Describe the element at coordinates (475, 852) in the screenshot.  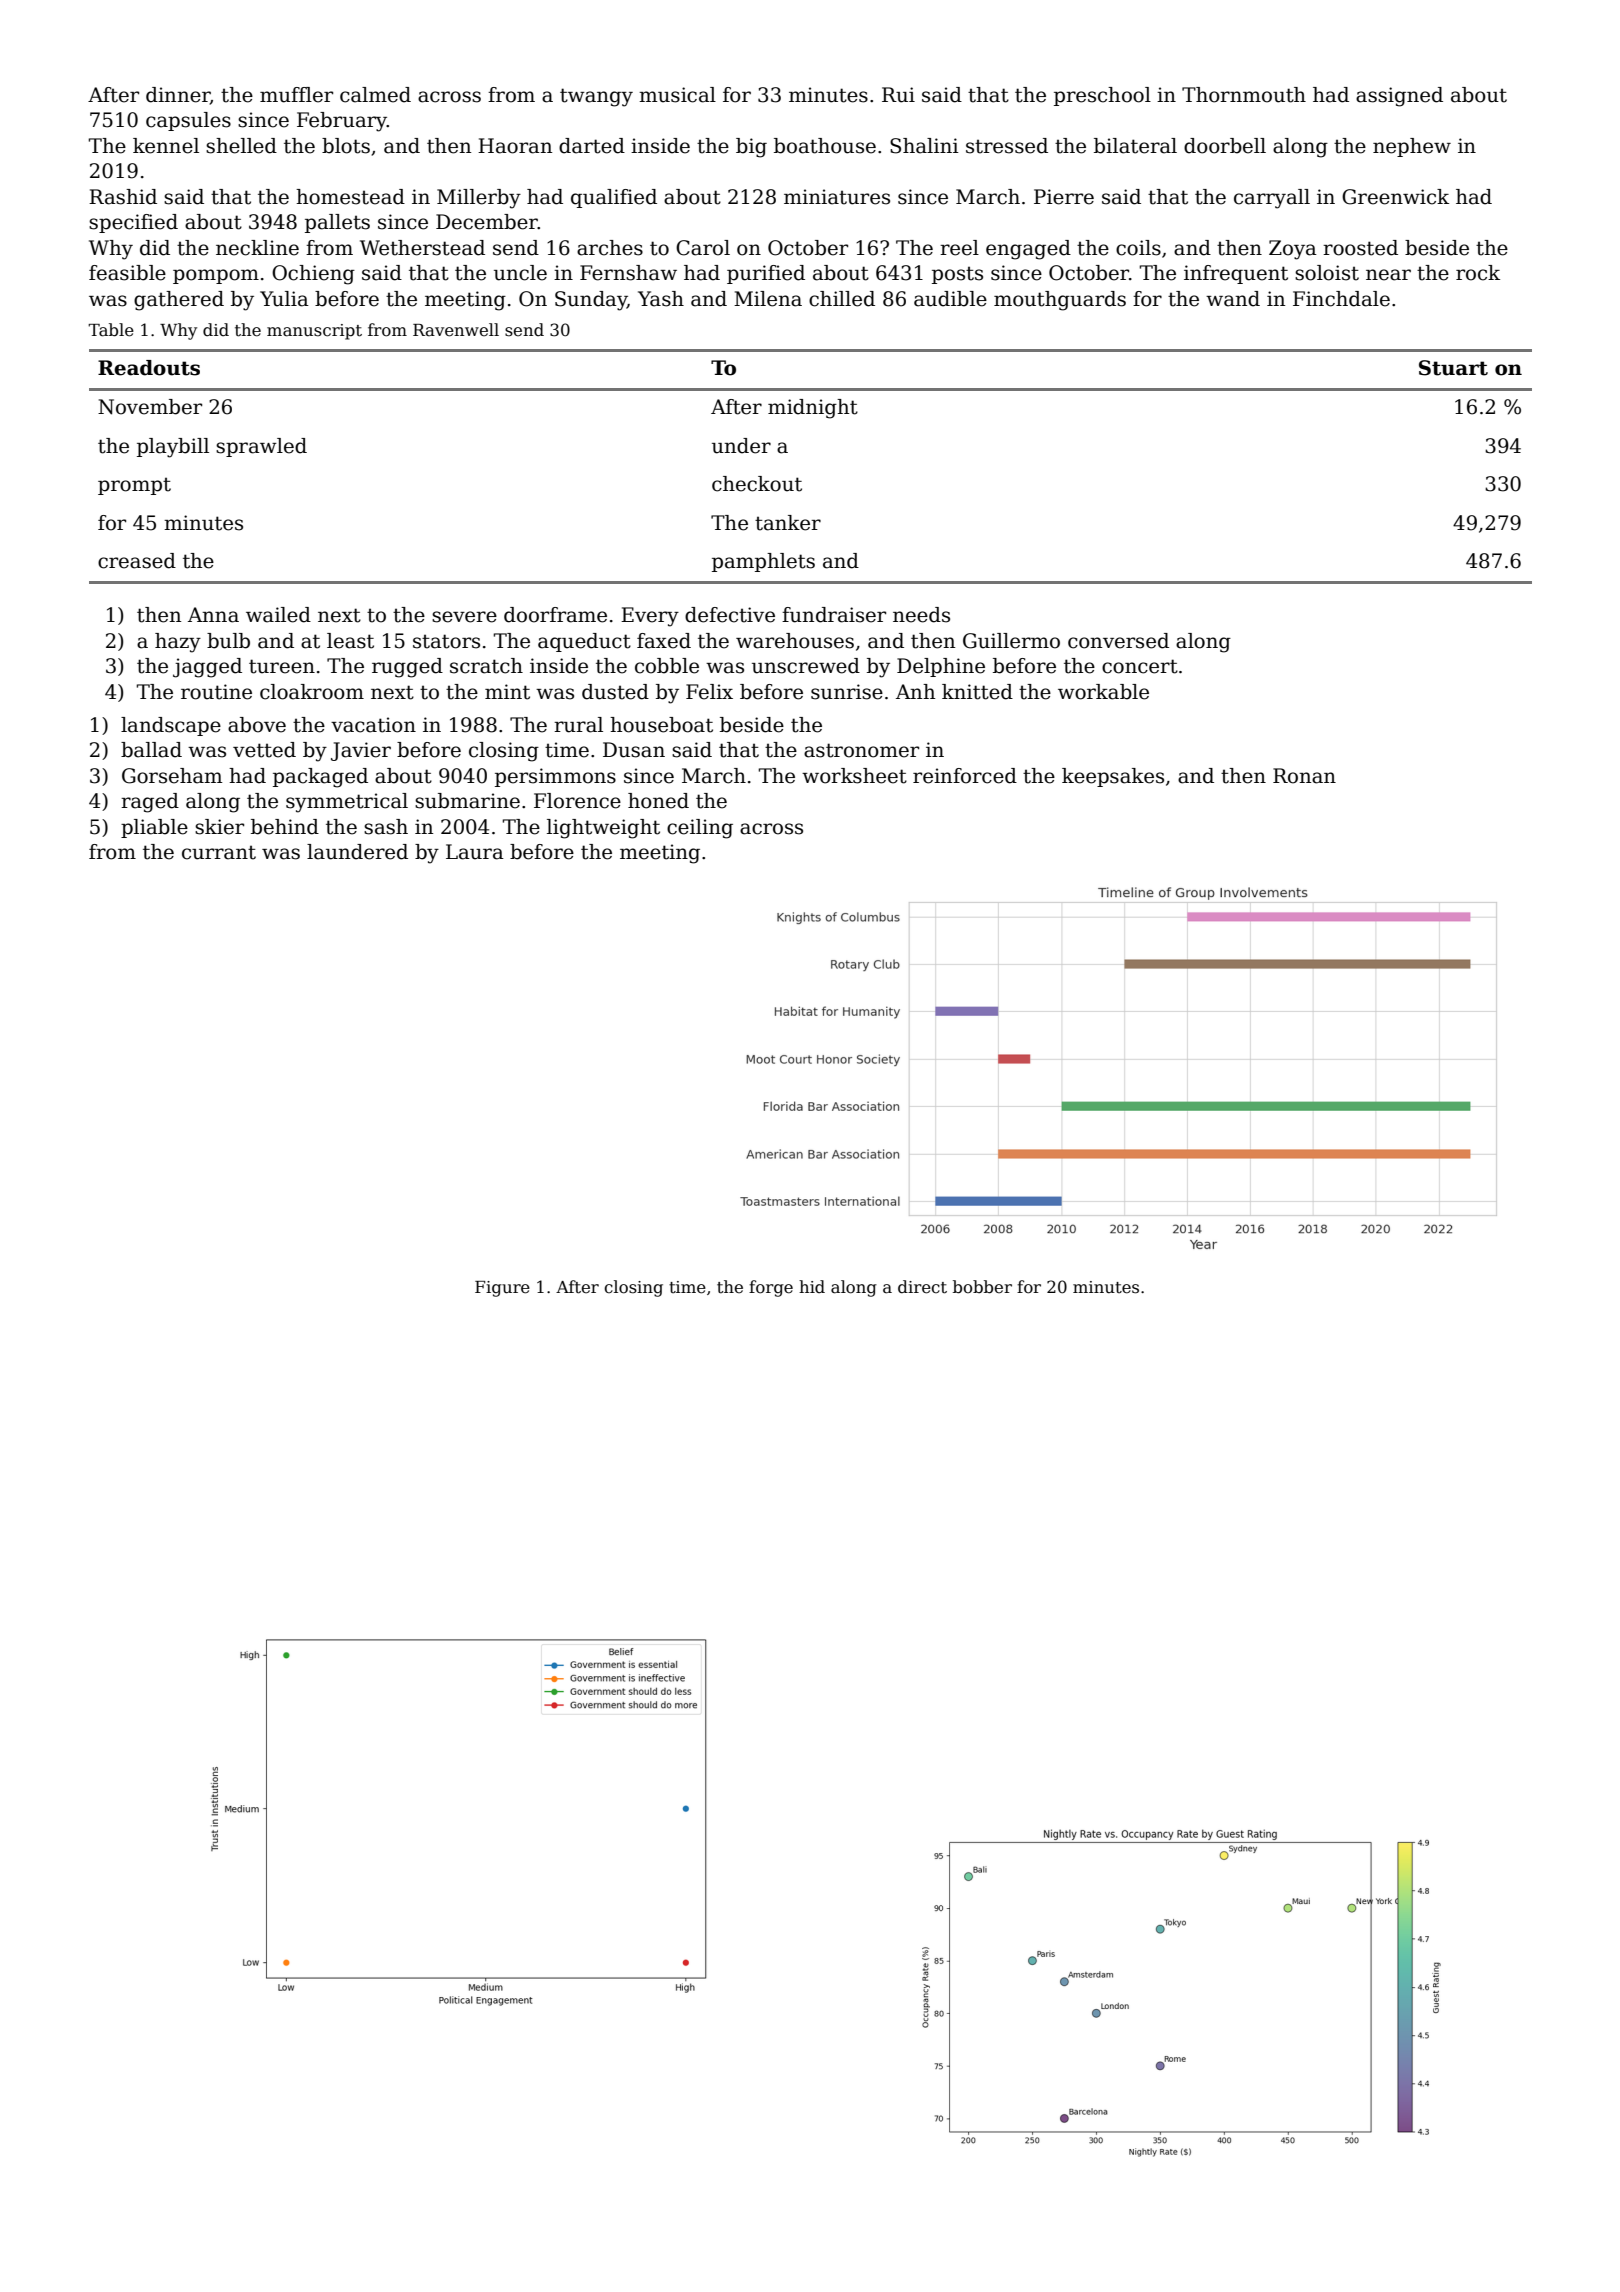
I see `Laura` at that location.
